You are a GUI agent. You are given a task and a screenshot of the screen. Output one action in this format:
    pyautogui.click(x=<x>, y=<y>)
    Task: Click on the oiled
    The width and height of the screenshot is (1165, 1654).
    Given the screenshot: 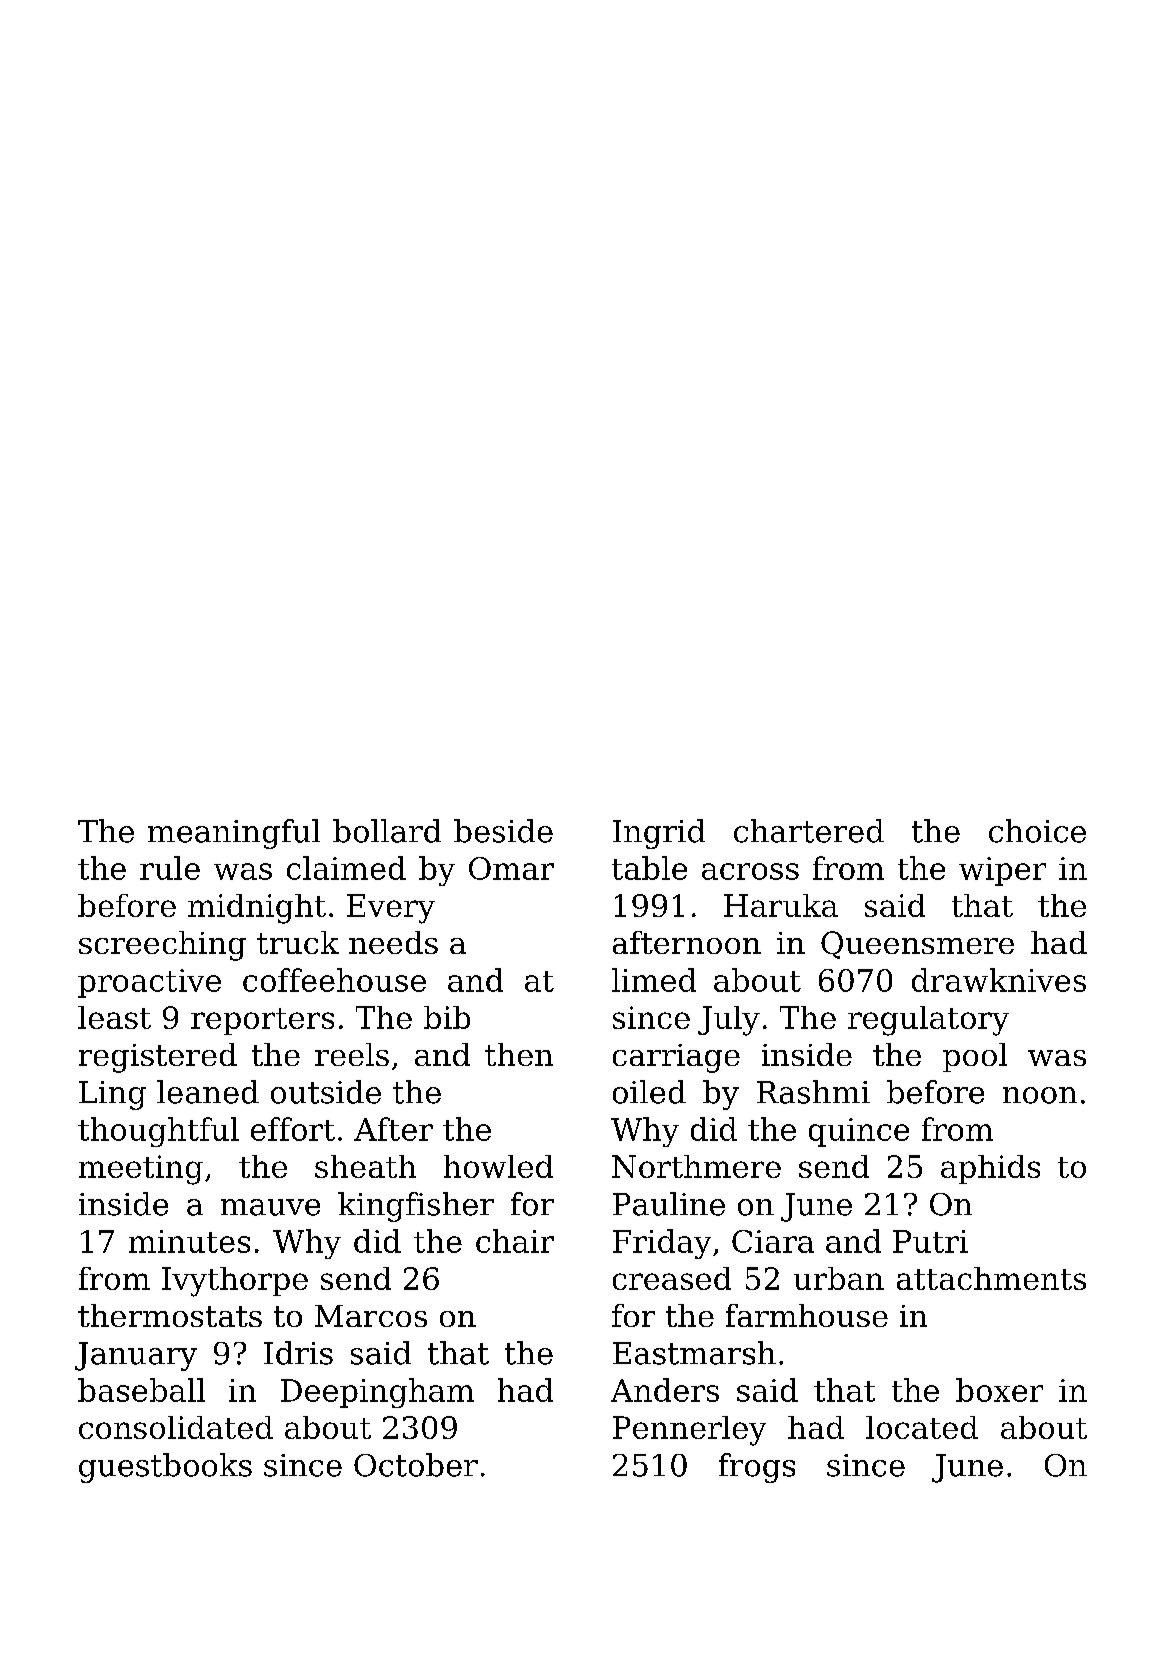 What is the action you would take?
    pyautogui.click(x=649, y=1092)
